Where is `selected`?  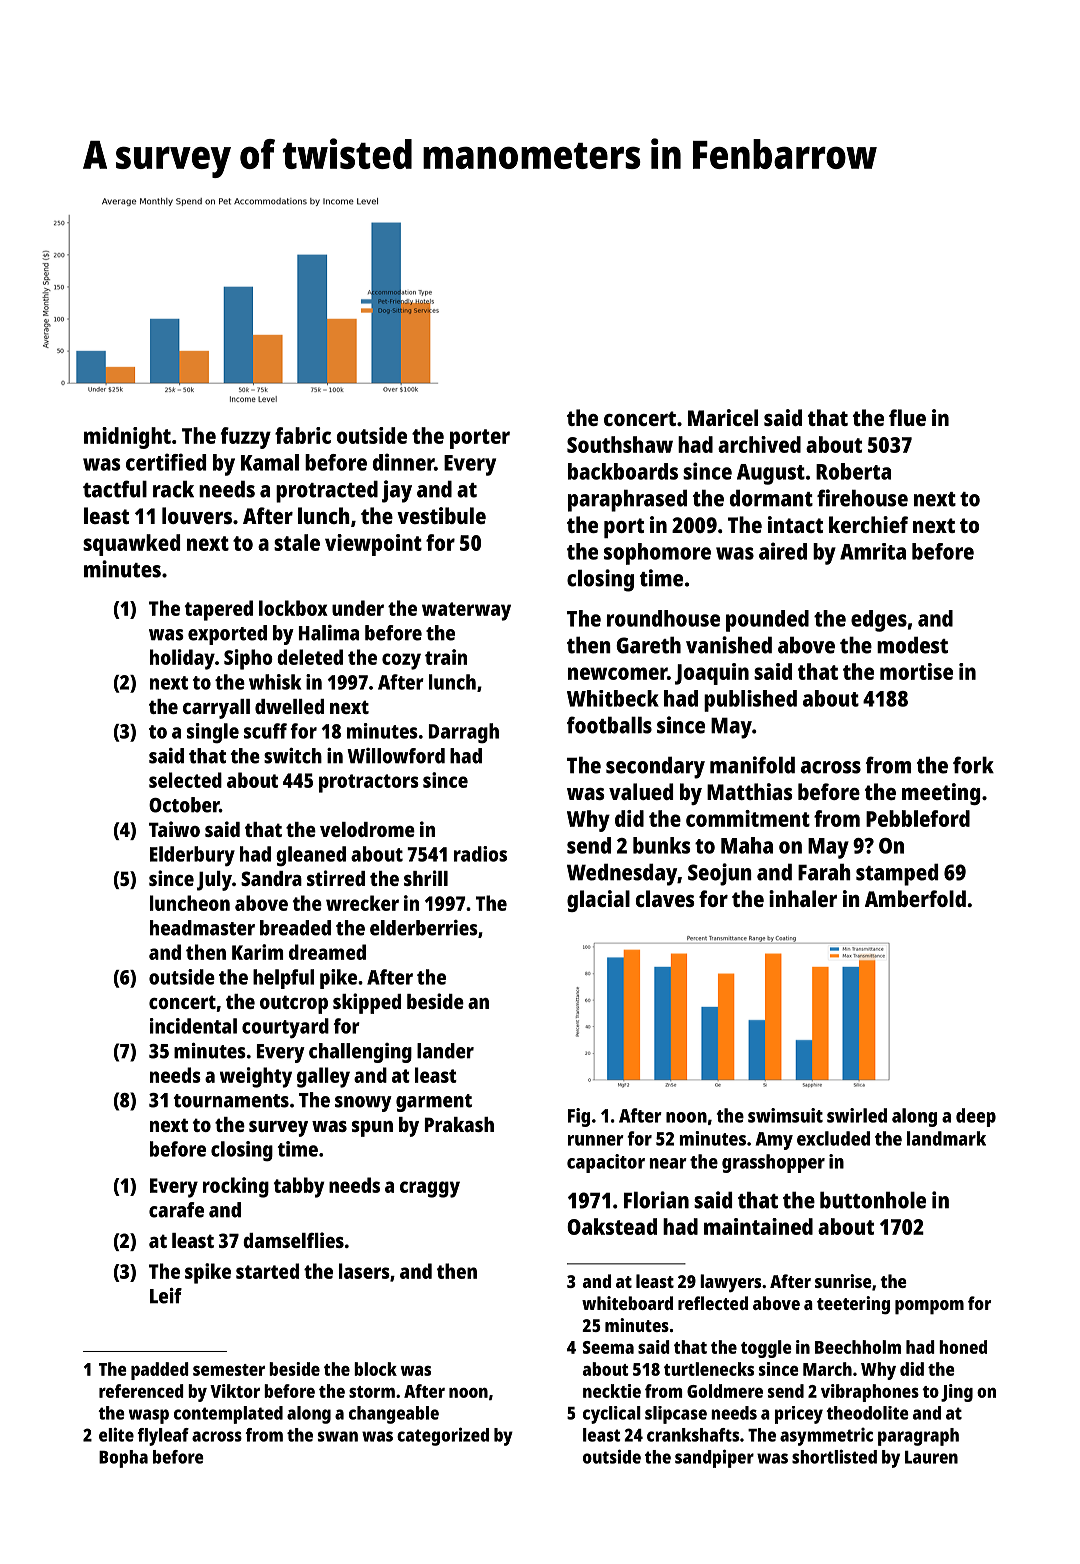
selected is located at coordinates (185, 780).
